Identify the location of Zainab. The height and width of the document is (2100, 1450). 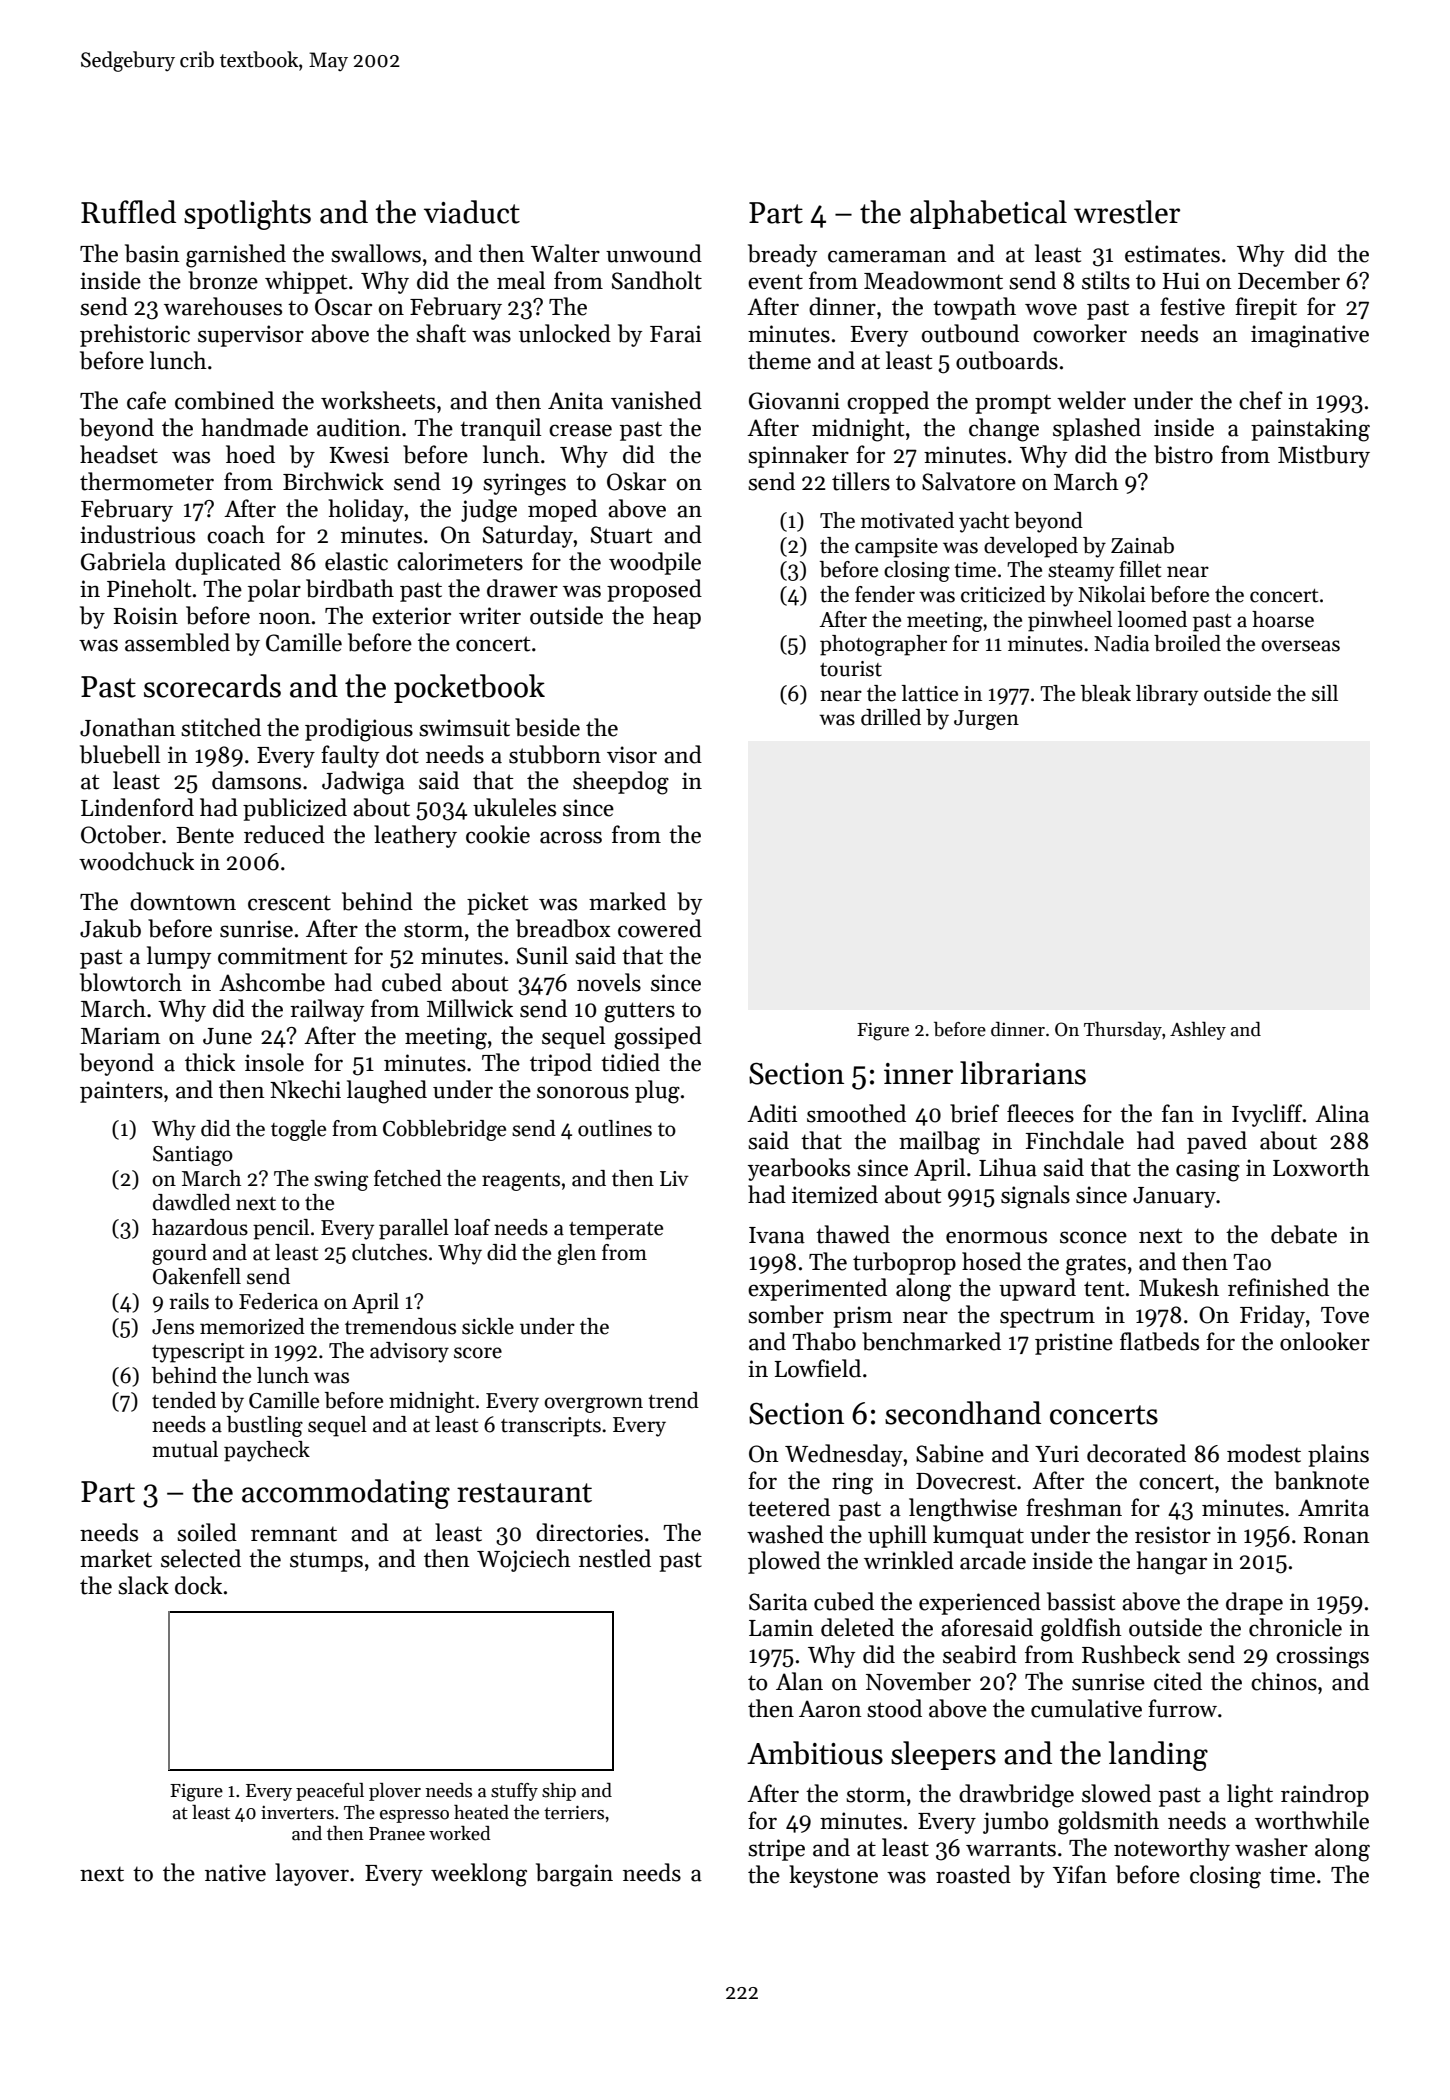
(1142, 545).
